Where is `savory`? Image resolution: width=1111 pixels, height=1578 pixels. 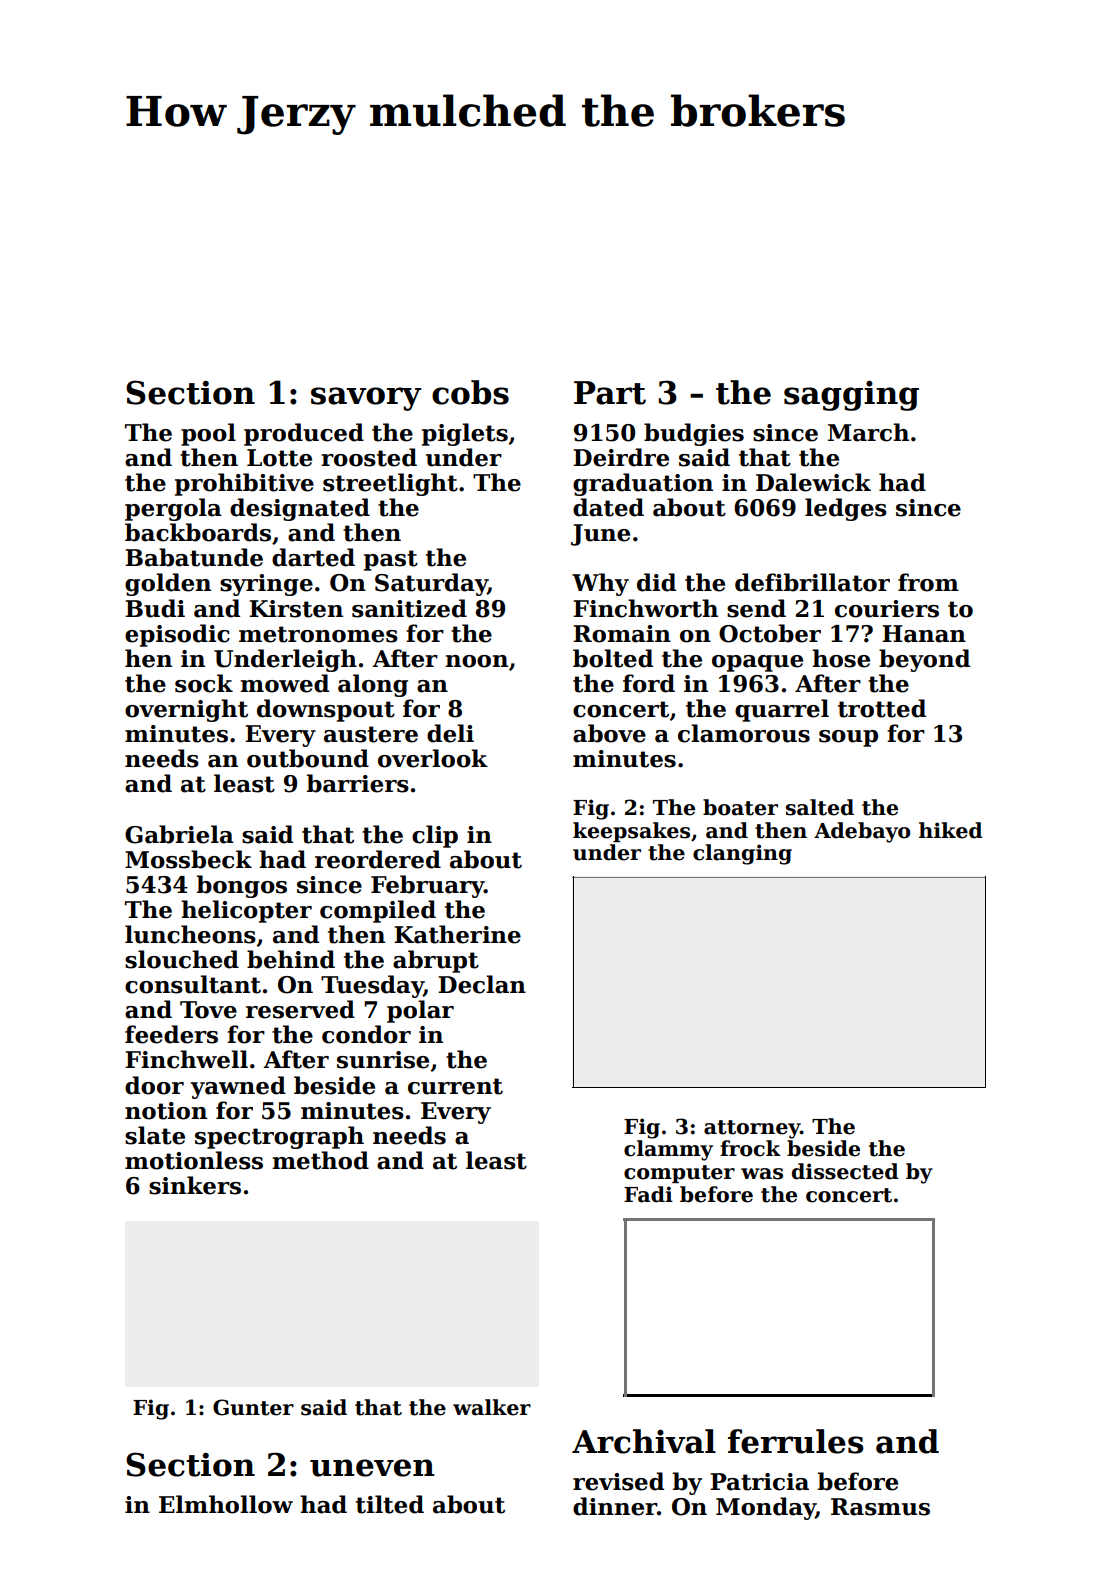 savory is located at coordinates (366, 399).
